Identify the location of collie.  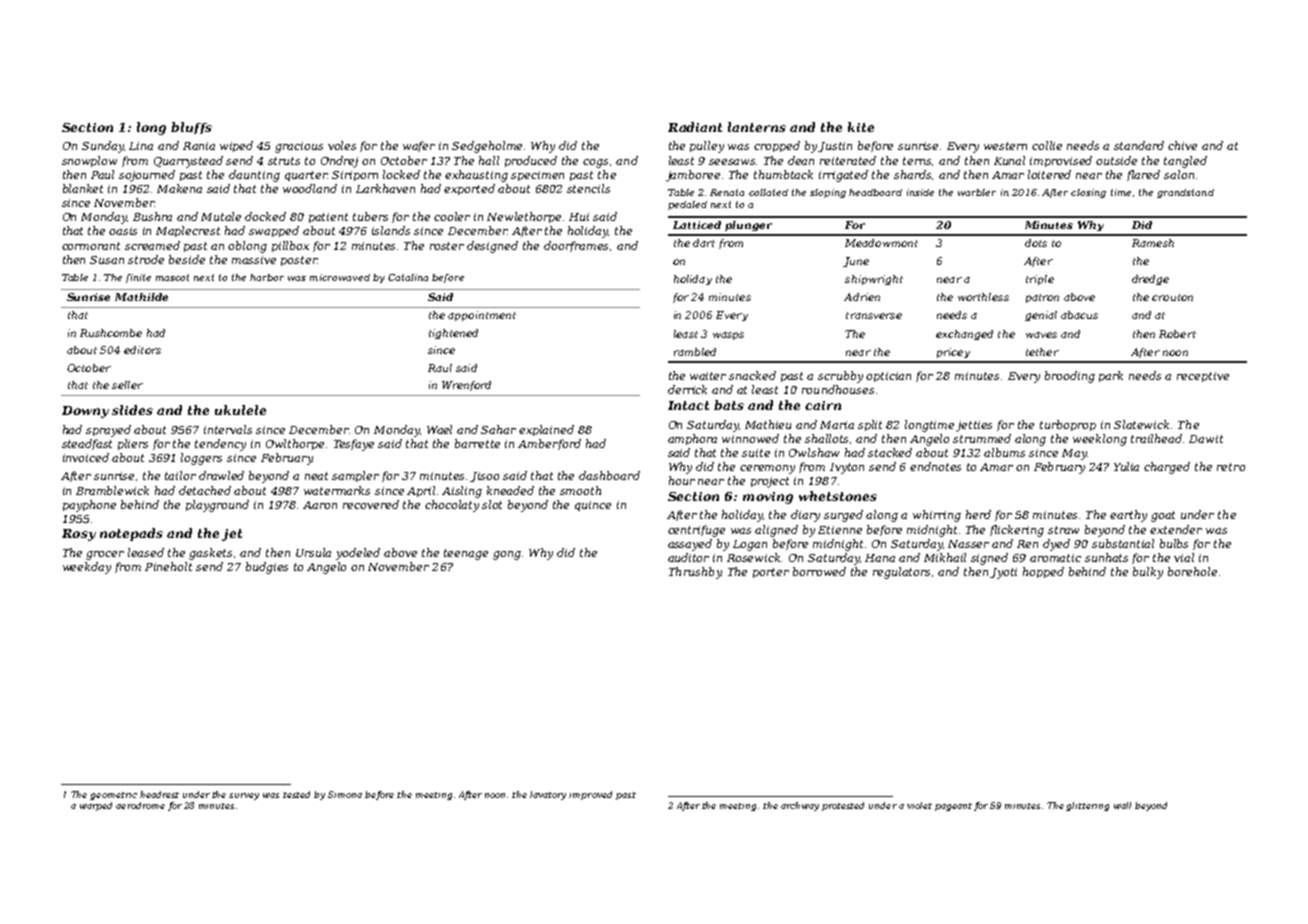
(1047, 145).
